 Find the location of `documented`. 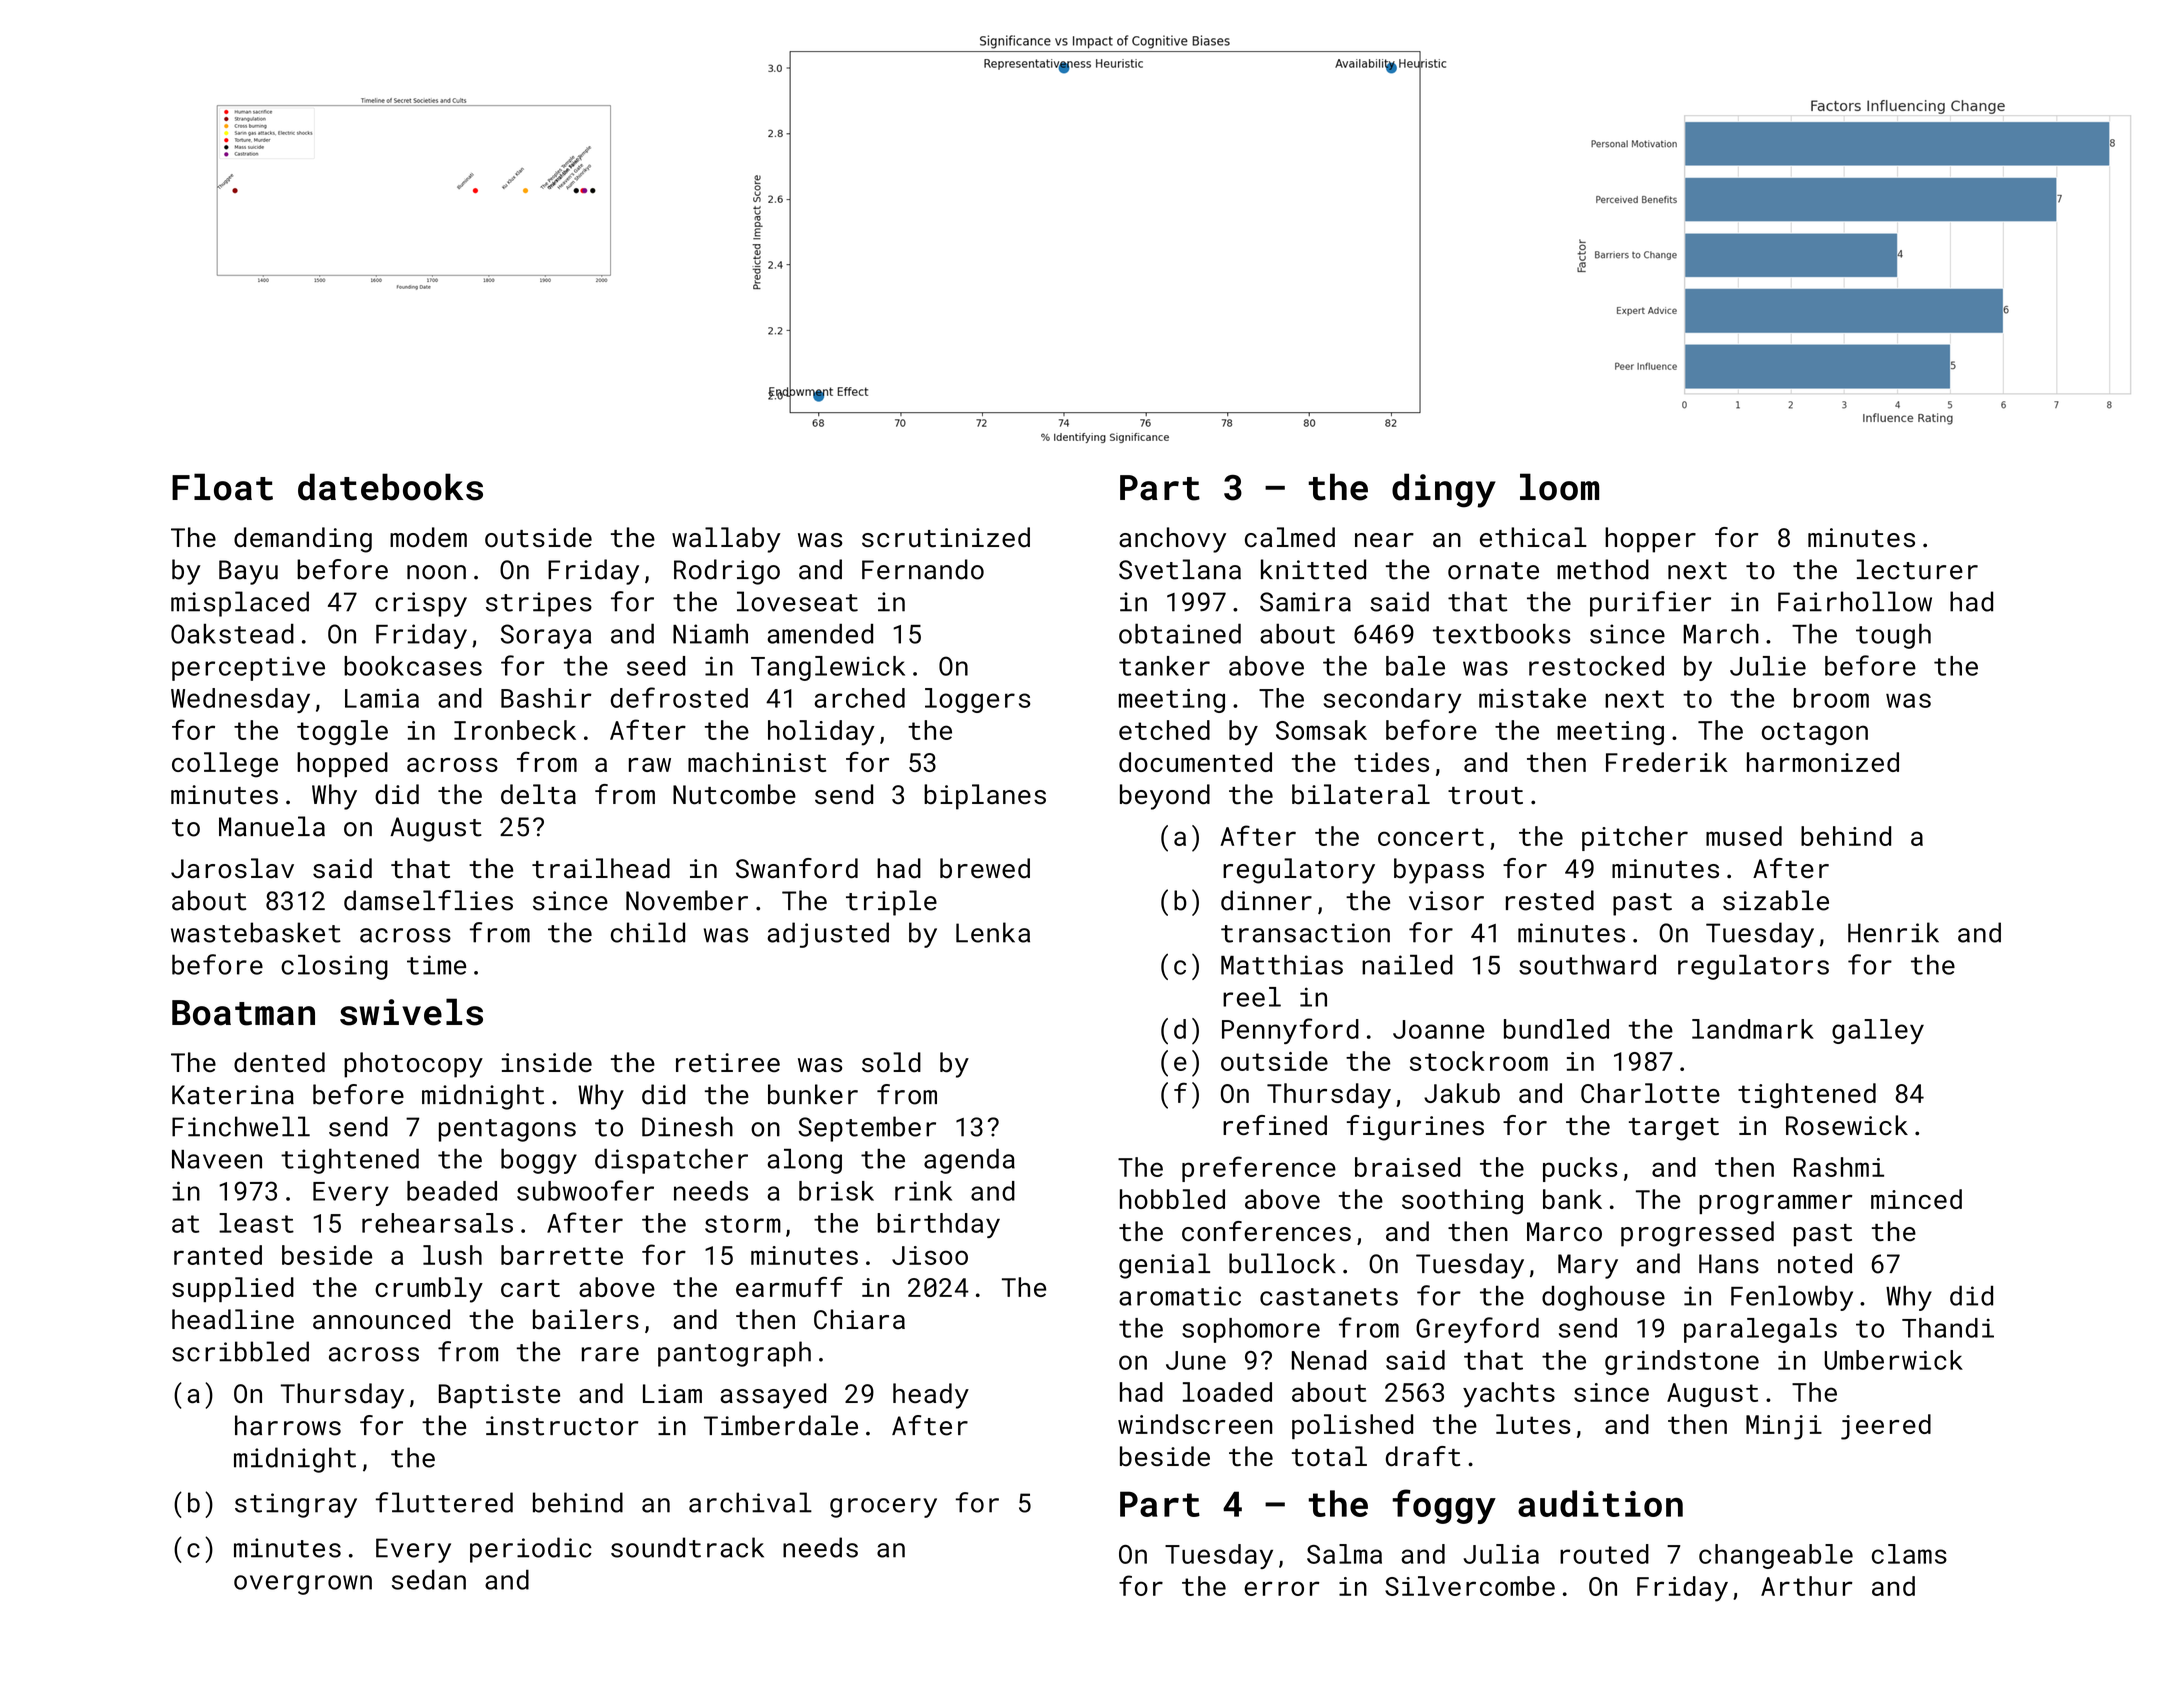

documented is located at coordinates (1195, 762).
